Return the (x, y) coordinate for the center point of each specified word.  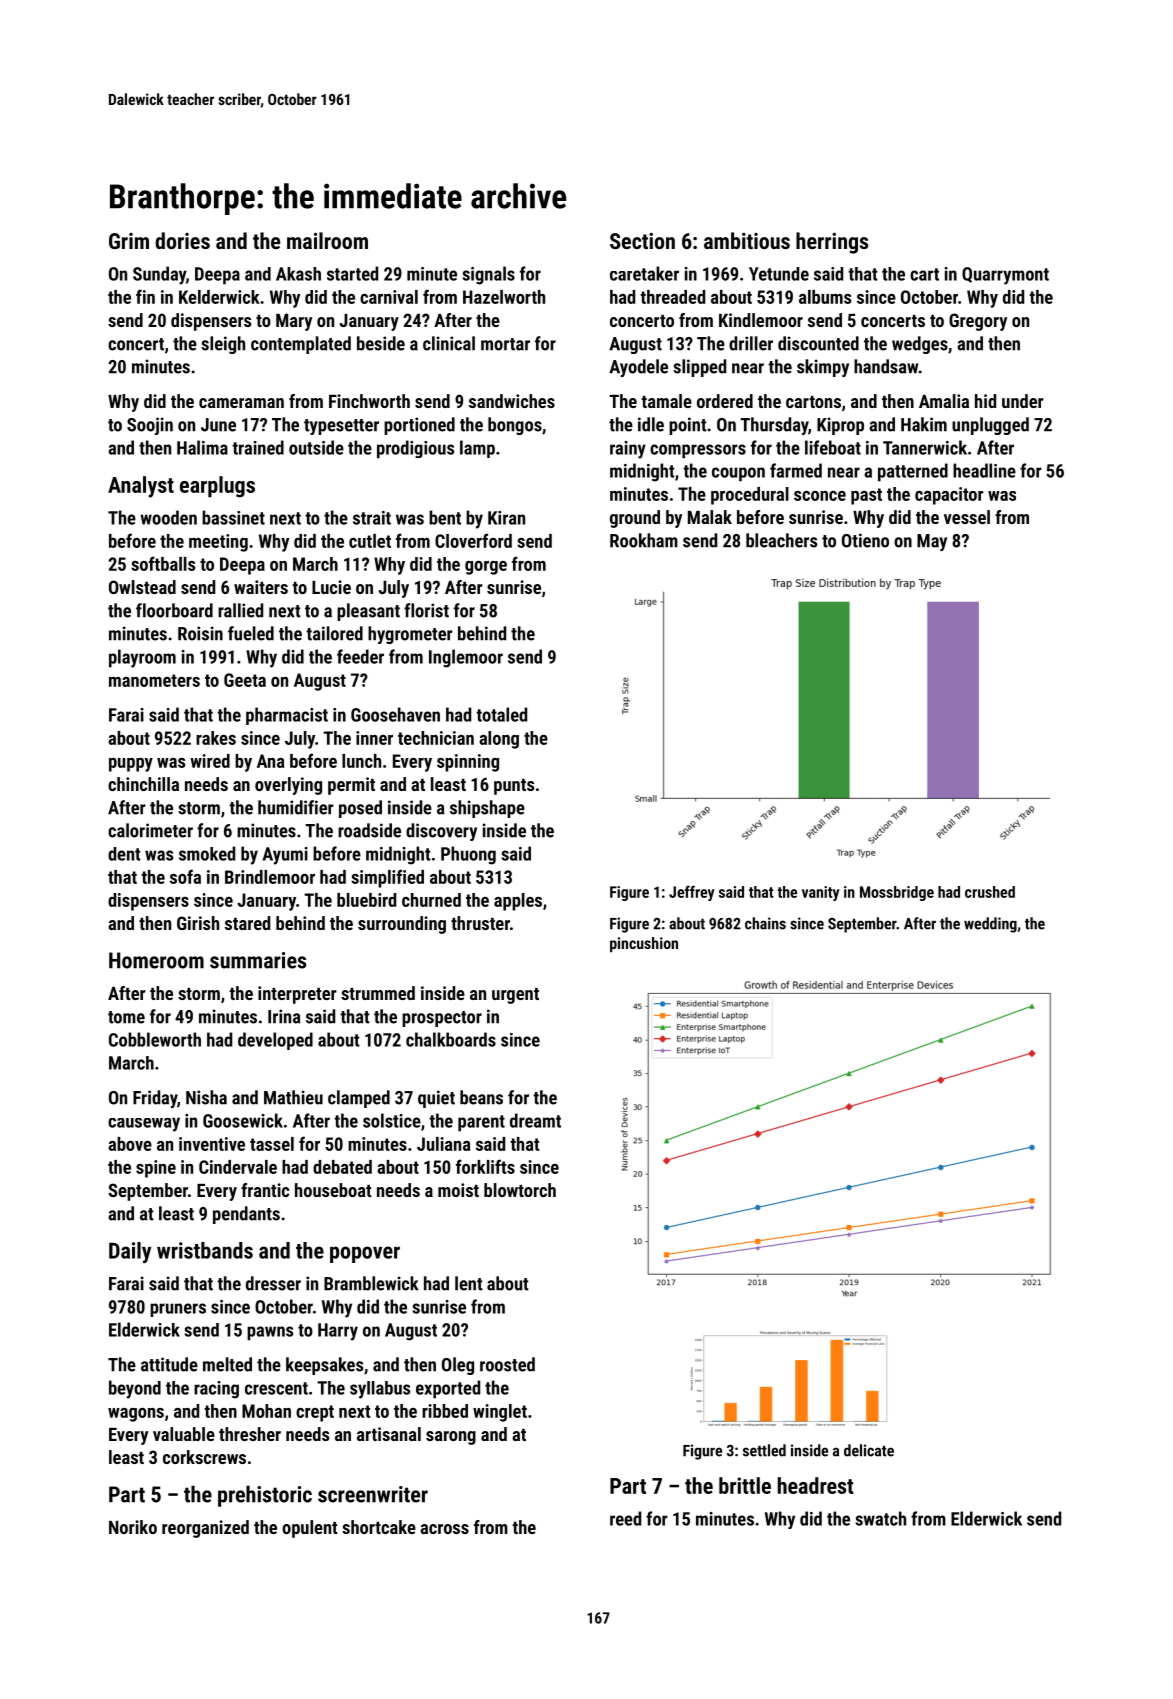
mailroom (327, 240)
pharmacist (287, 716)
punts (514, 787)
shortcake (379, 1527)
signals (488, 275)
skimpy (823, 368)
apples (518, 902)
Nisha (206, 1097)
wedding (990, 925)
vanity (820, 893)
